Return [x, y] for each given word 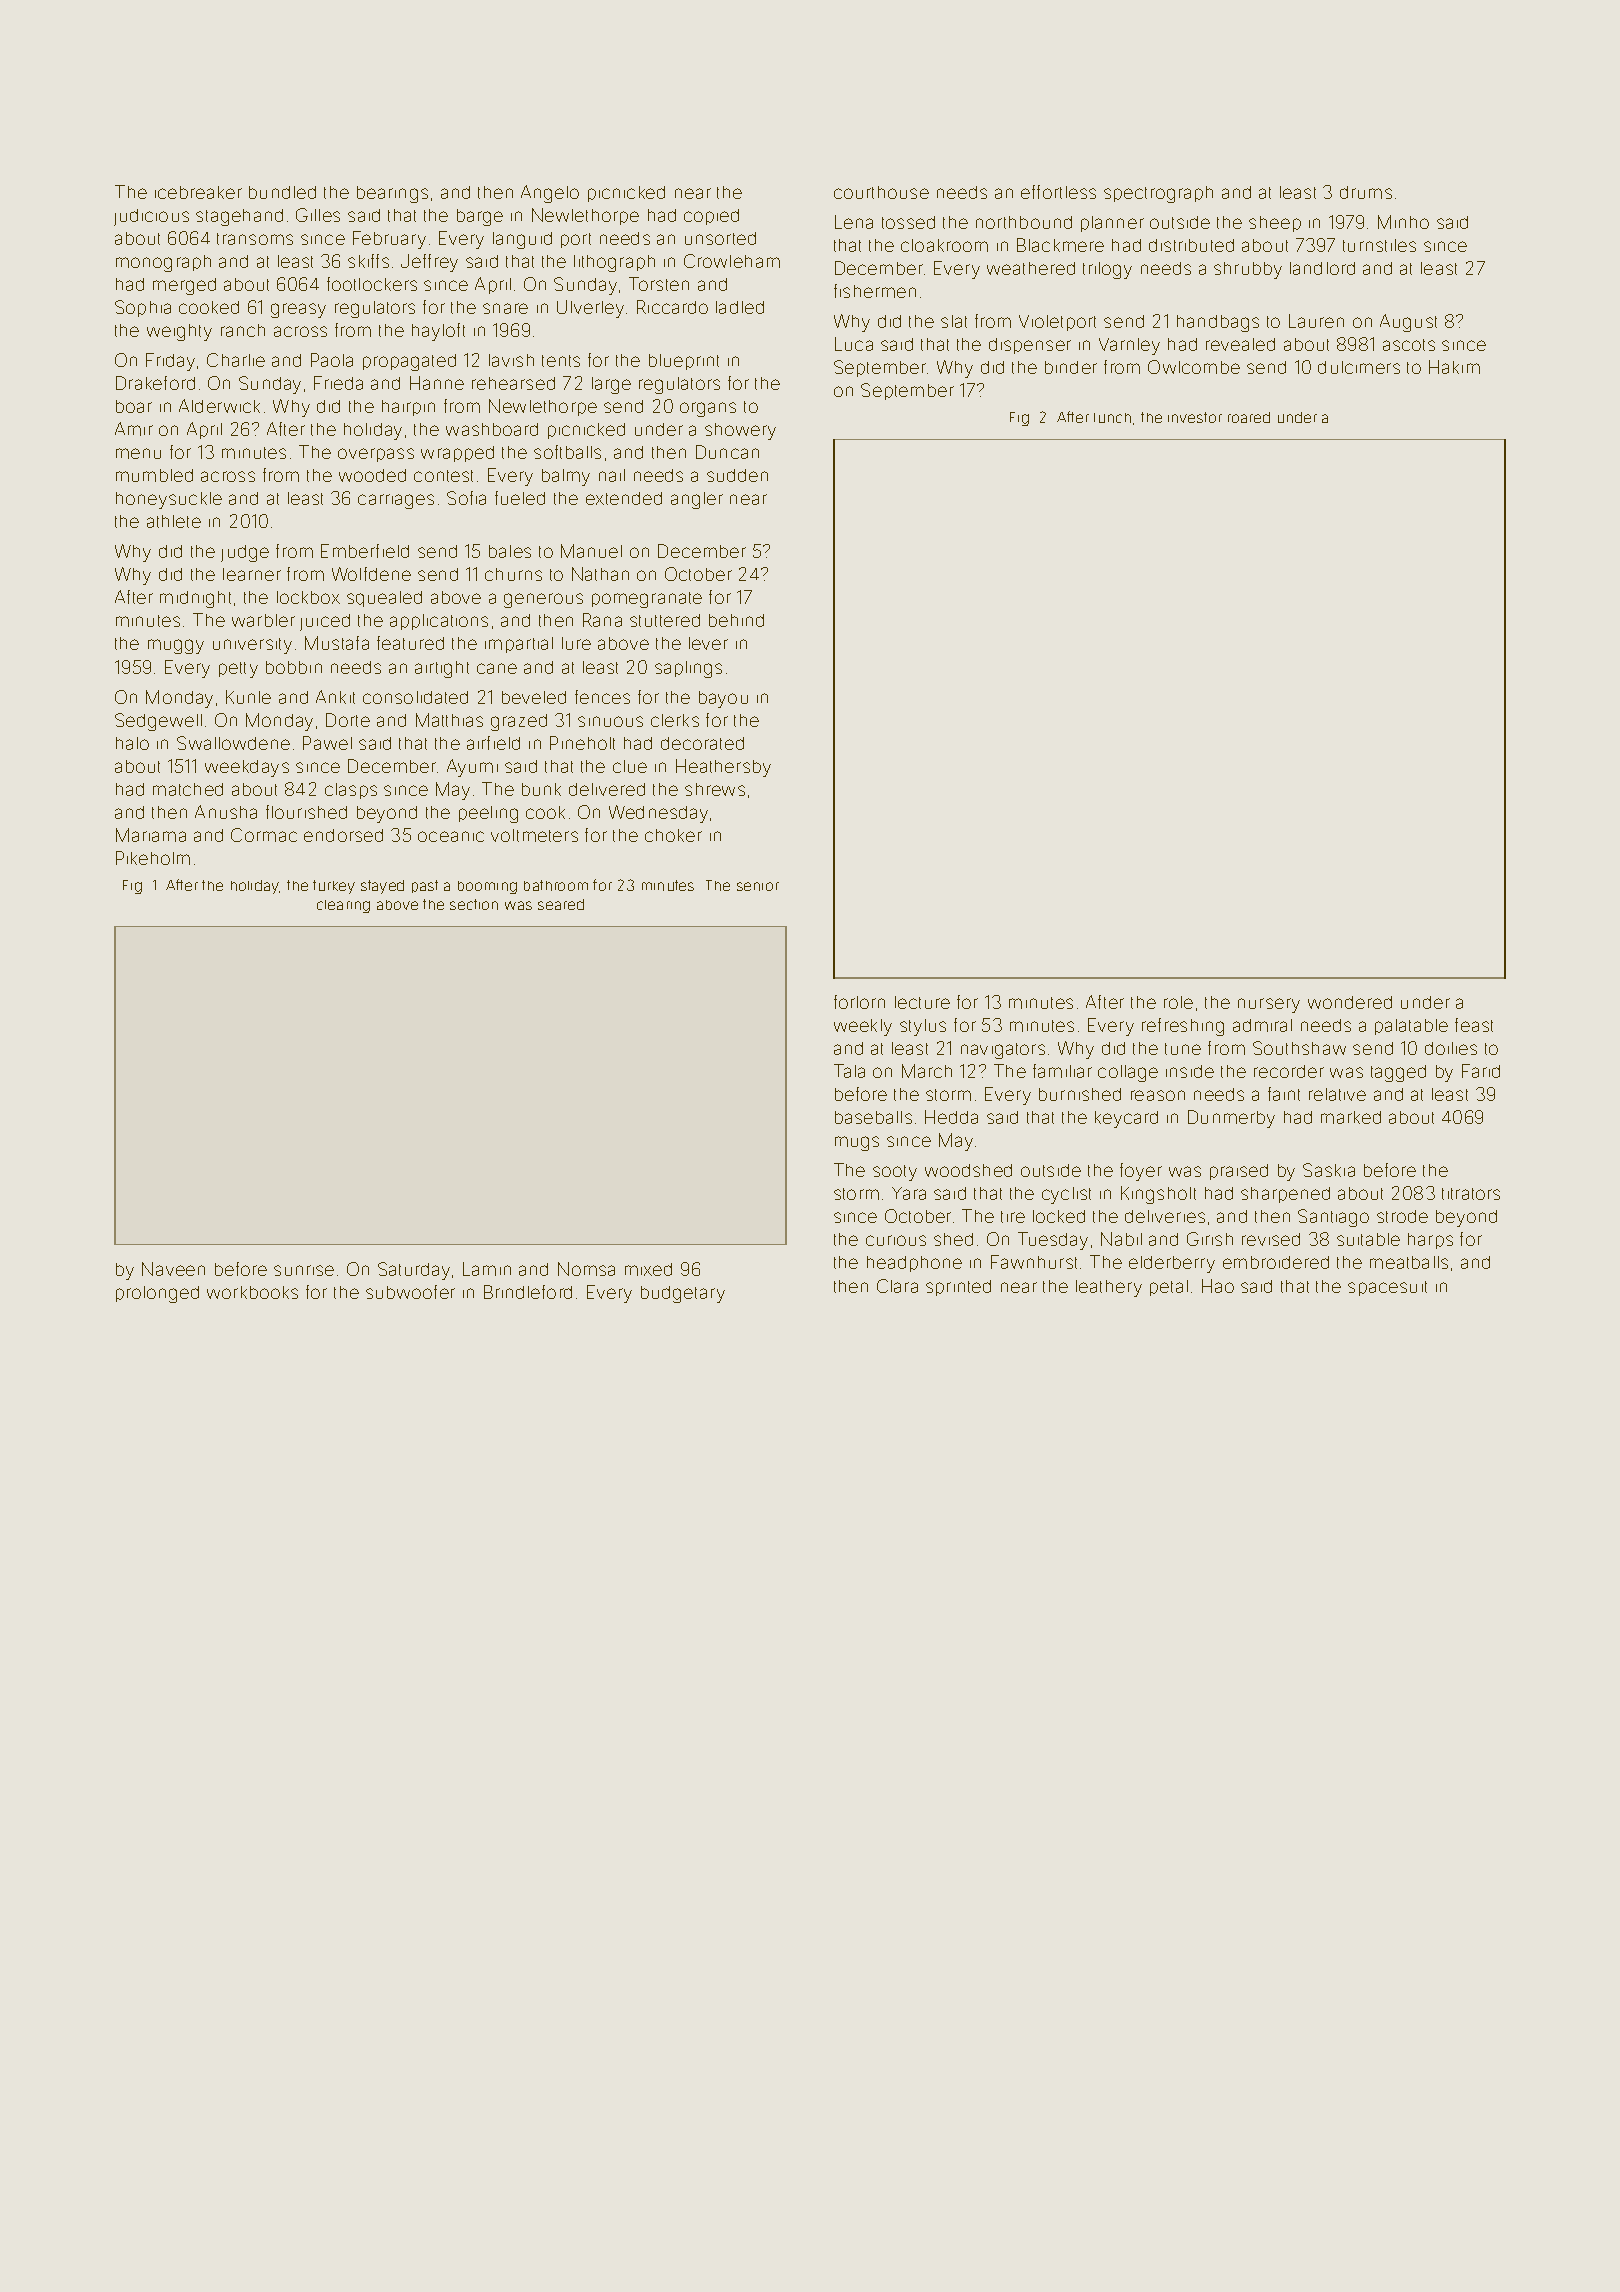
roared [1249, 417]
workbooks [252, 1292]
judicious [151, 217]
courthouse [881, 192]
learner [252, 574]
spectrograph [1158, 194]
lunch [1112, 418]
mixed [648, 1269]
